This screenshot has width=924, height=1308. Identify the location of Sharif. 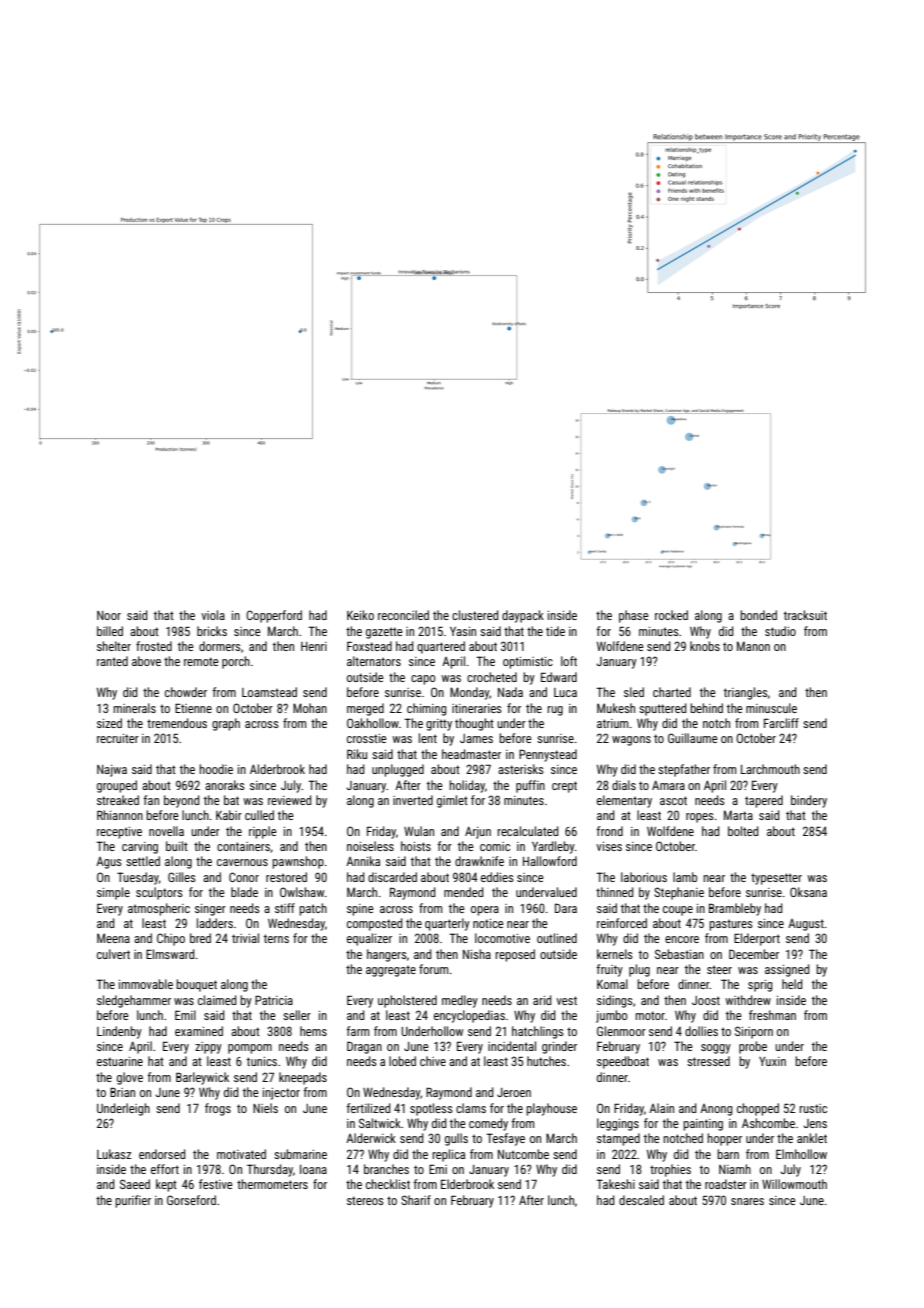
(416, 1200).
